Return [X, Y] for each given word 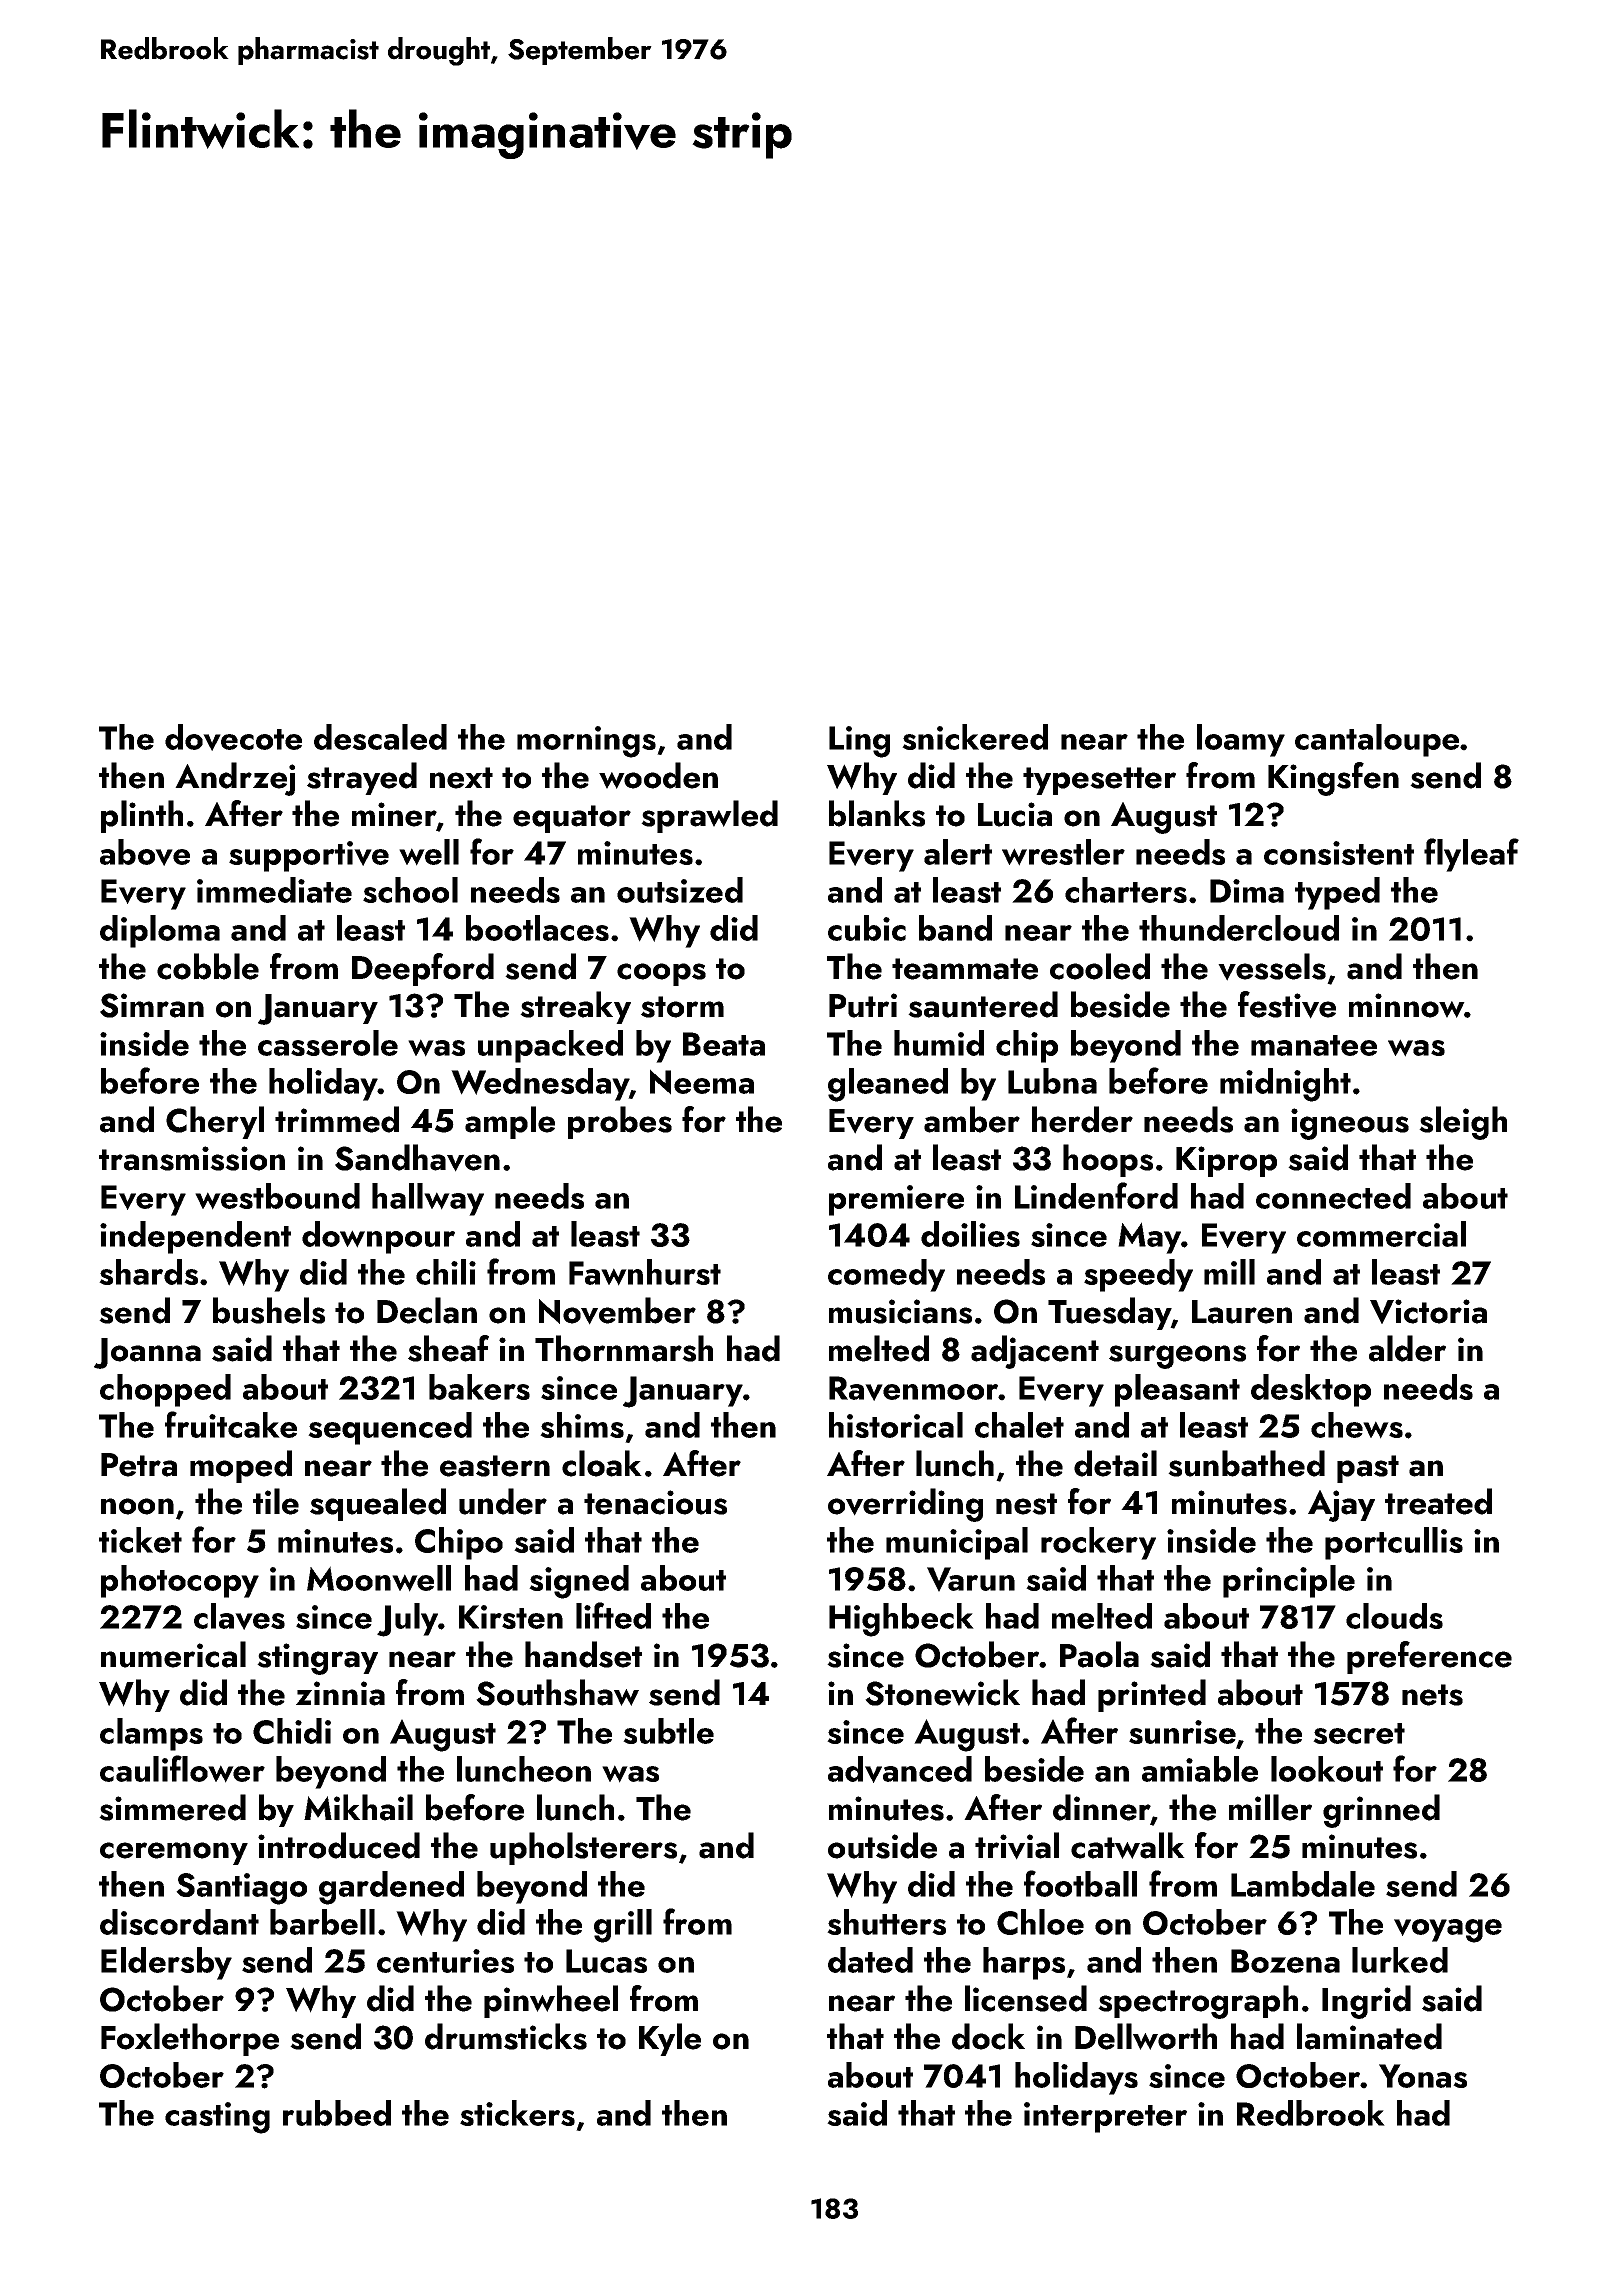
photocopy [180, 1581]
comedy [886, 1275]
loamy [1241, 740]
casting [217, 2118]
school [410, 890]
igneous [1350, 1124]
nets [1432, 1695]
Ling [859, 742]
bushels [269, 1310]
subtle [668, 1731]
